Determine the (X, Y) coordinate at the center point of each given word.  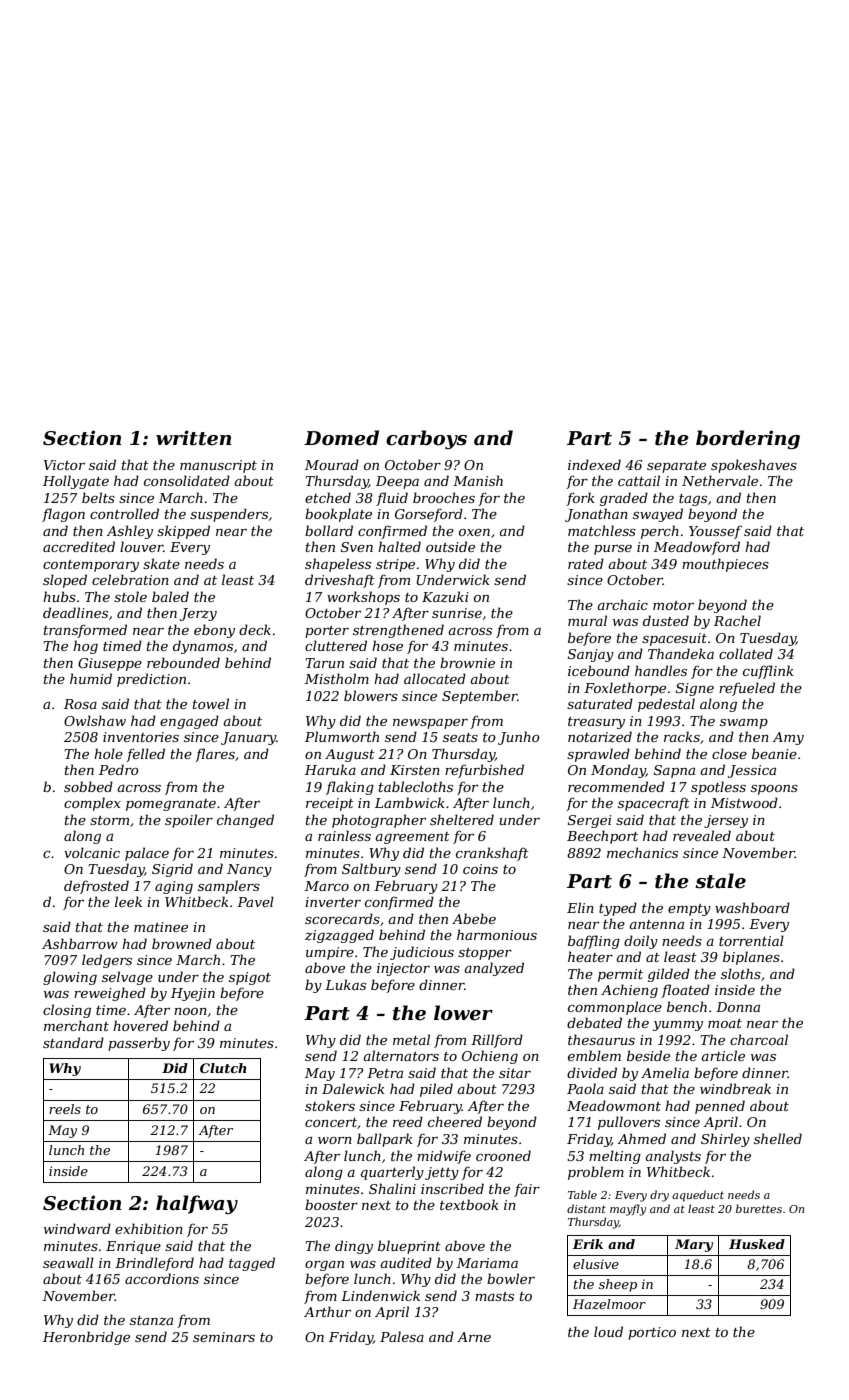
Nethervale (720, 480)
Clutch (223, 1068)
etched (328, 497)
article (723, 1055)
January (248, 738)
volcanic (92, 852)
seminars (224, 1337)
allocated (435, 678)
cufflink (768, 672)
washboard (752, 907)
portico (652, 1333)
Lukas (345, 984)
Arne (474, 1337)
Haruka (330, 769)
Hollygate (76, 482)
